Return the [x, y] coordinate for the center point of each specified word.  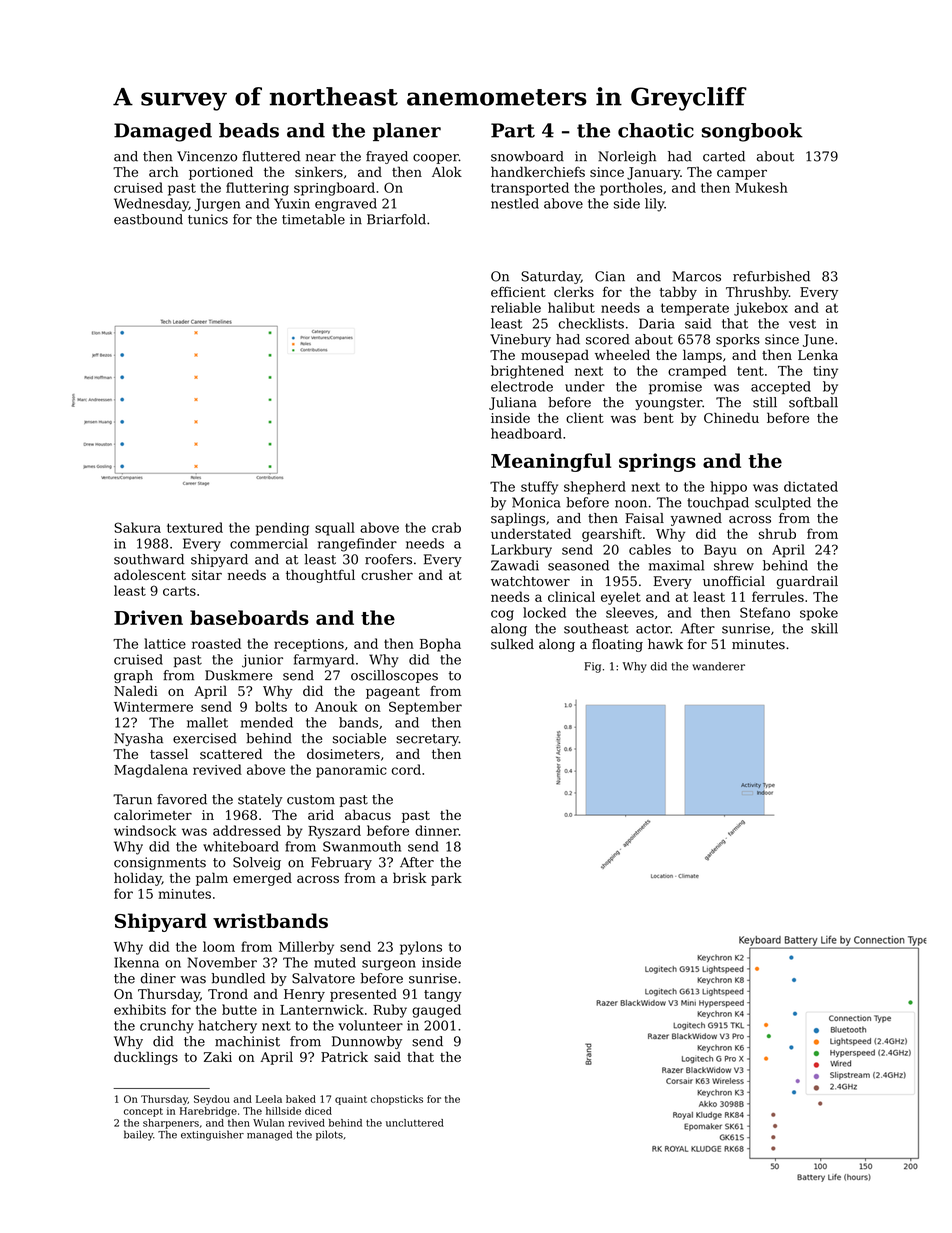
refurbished [771, 276]
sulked [512, 644]
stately [260, 800]
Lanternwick [322, 1009]
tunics [208, 219]
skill [824, 628]
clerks [574, 291]
